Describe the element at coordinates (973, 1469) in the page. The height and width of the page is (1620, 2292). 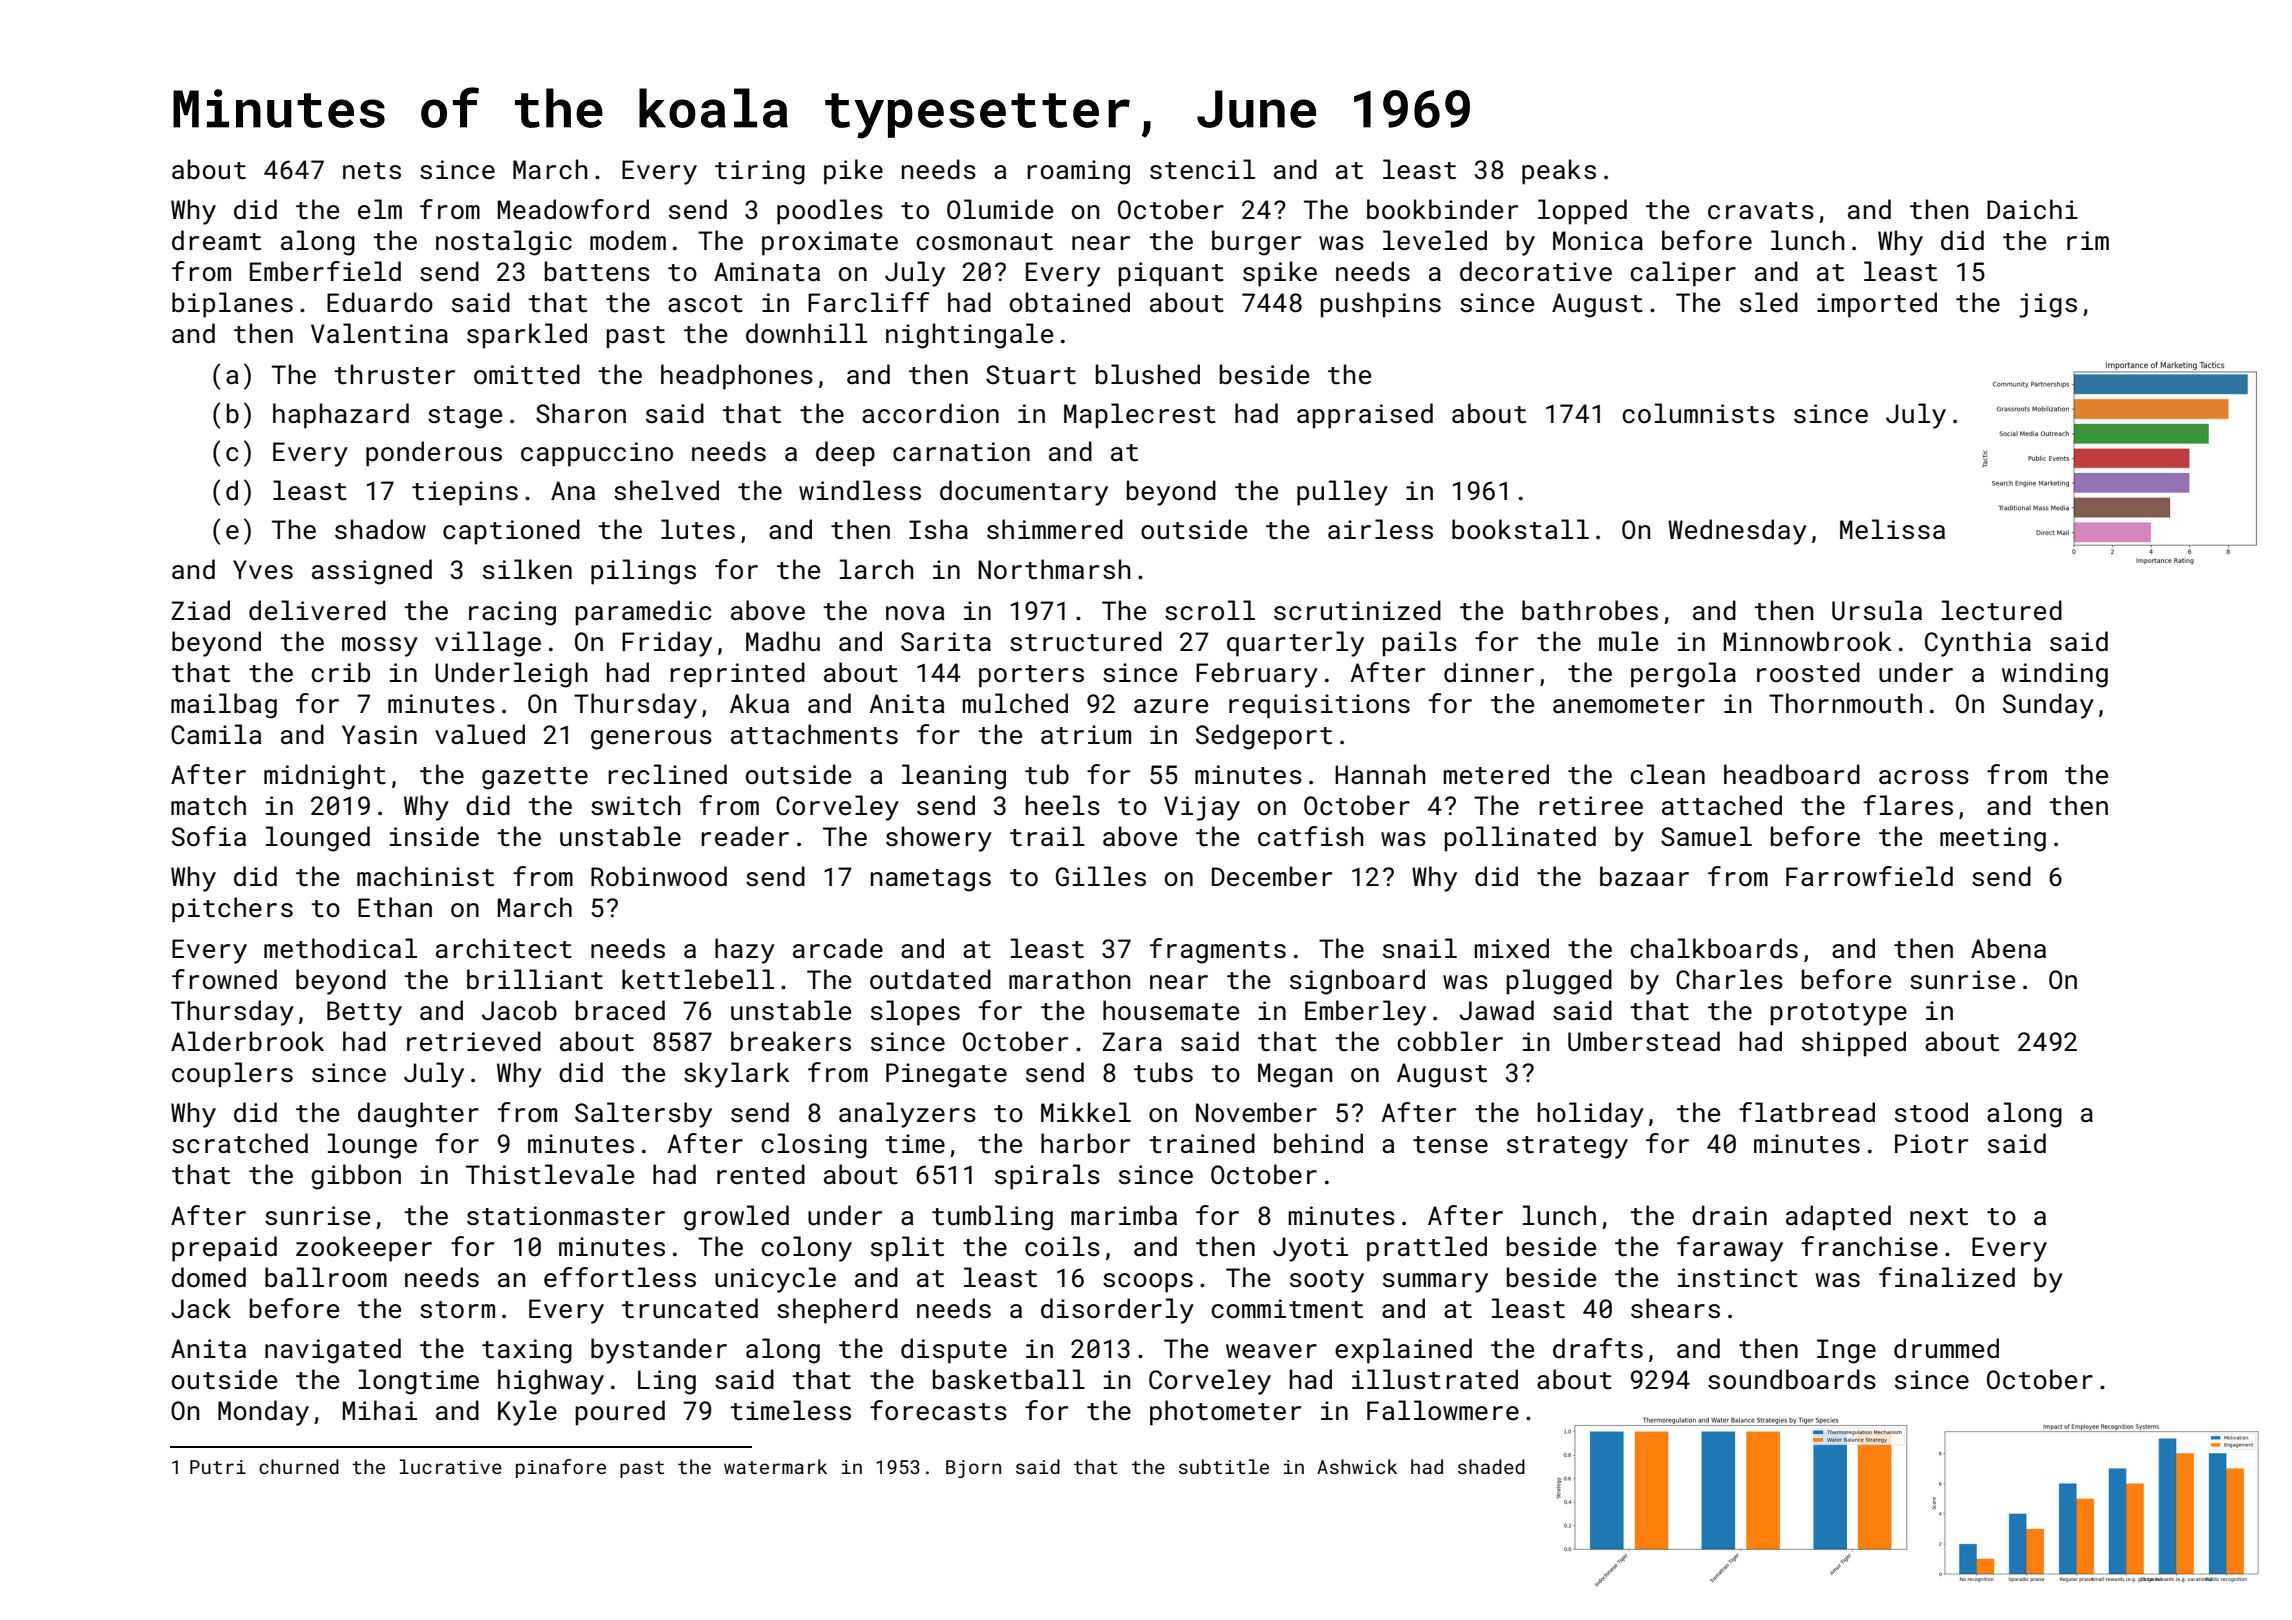
I see `Bjorn` at that location.
